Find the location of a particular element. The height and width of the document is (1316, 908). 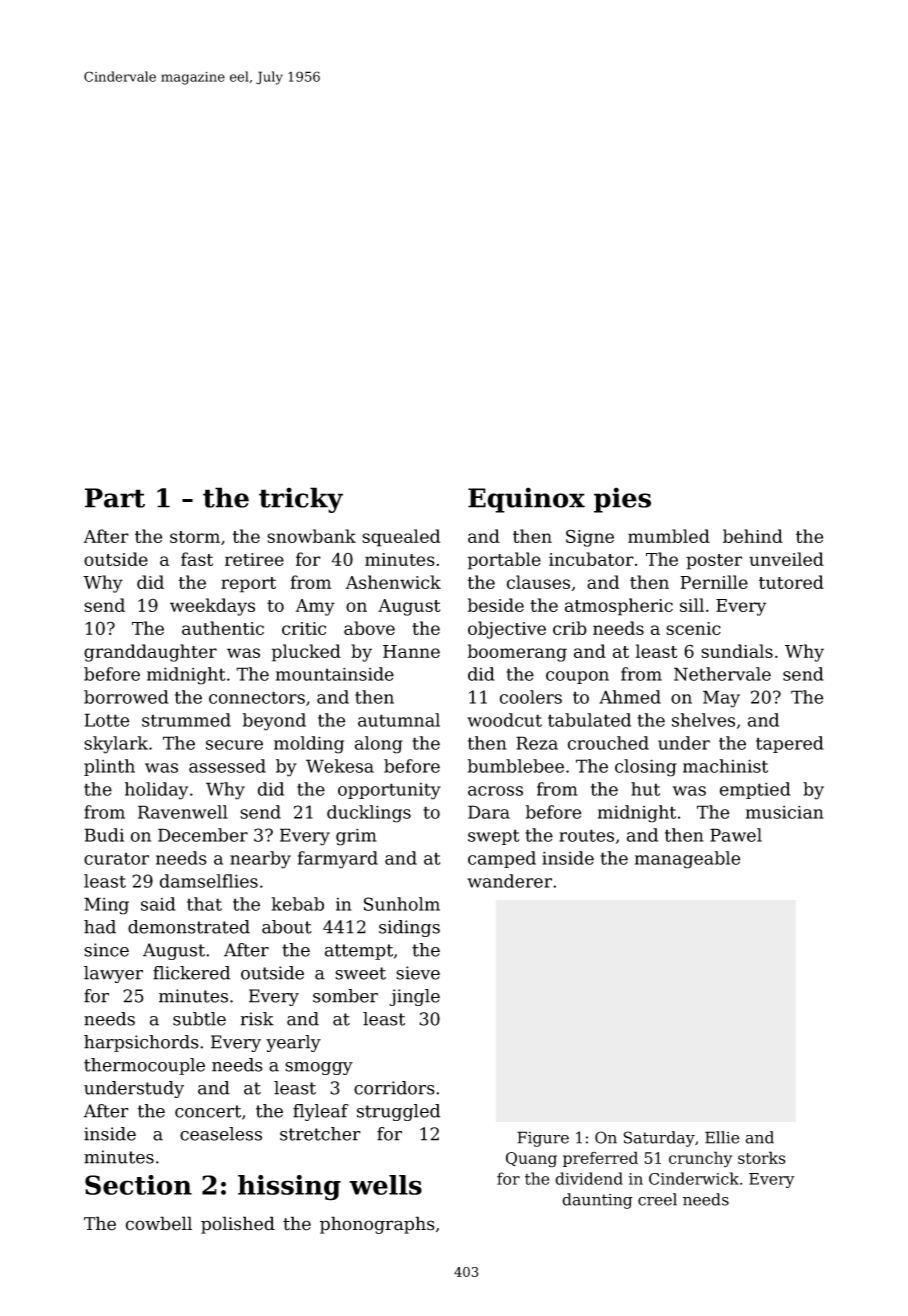

behind is located at coordinates (753, 536).
